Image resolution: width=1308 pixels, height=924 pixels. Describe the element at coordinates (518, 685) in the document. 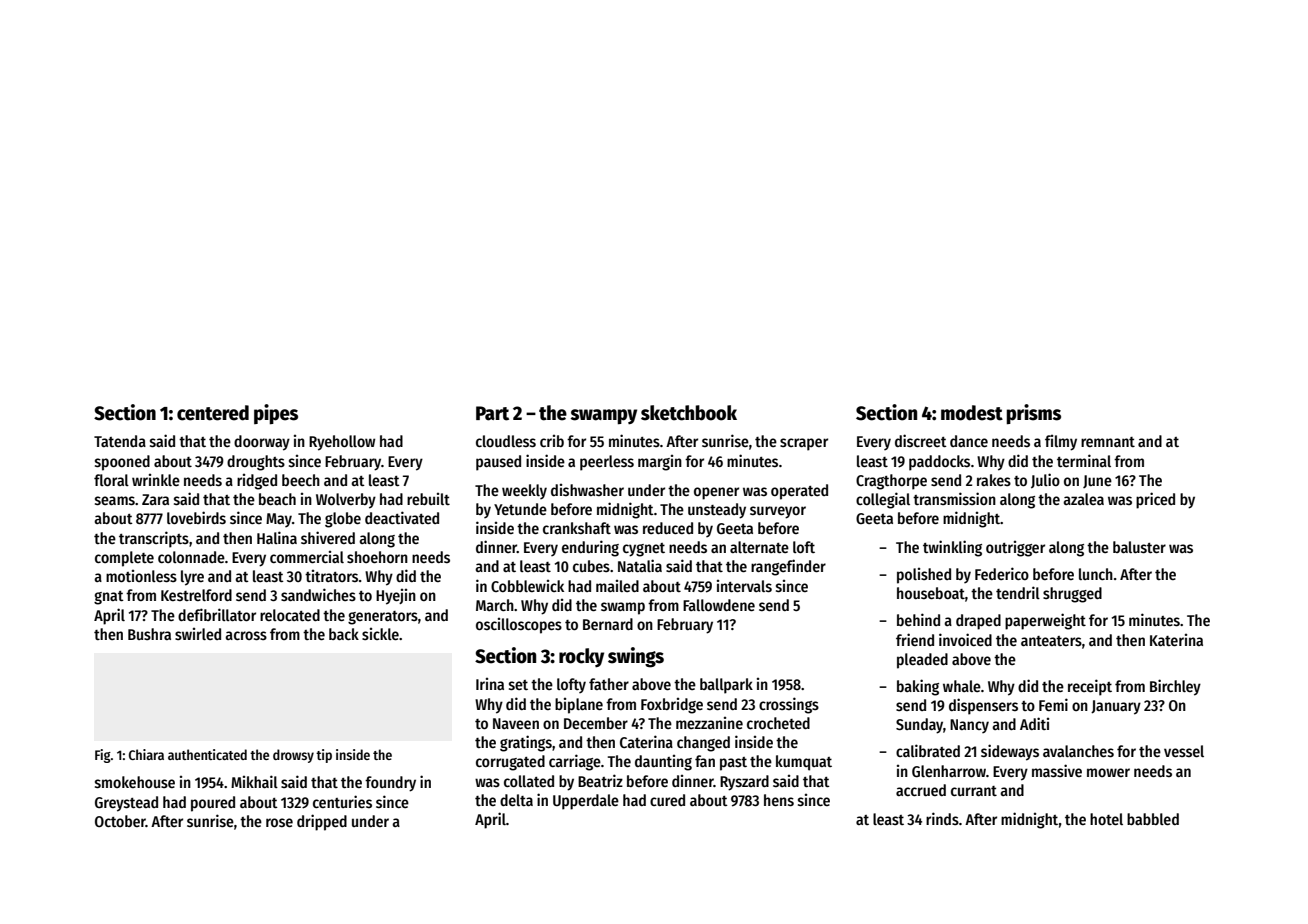

I see `set` at that location.
